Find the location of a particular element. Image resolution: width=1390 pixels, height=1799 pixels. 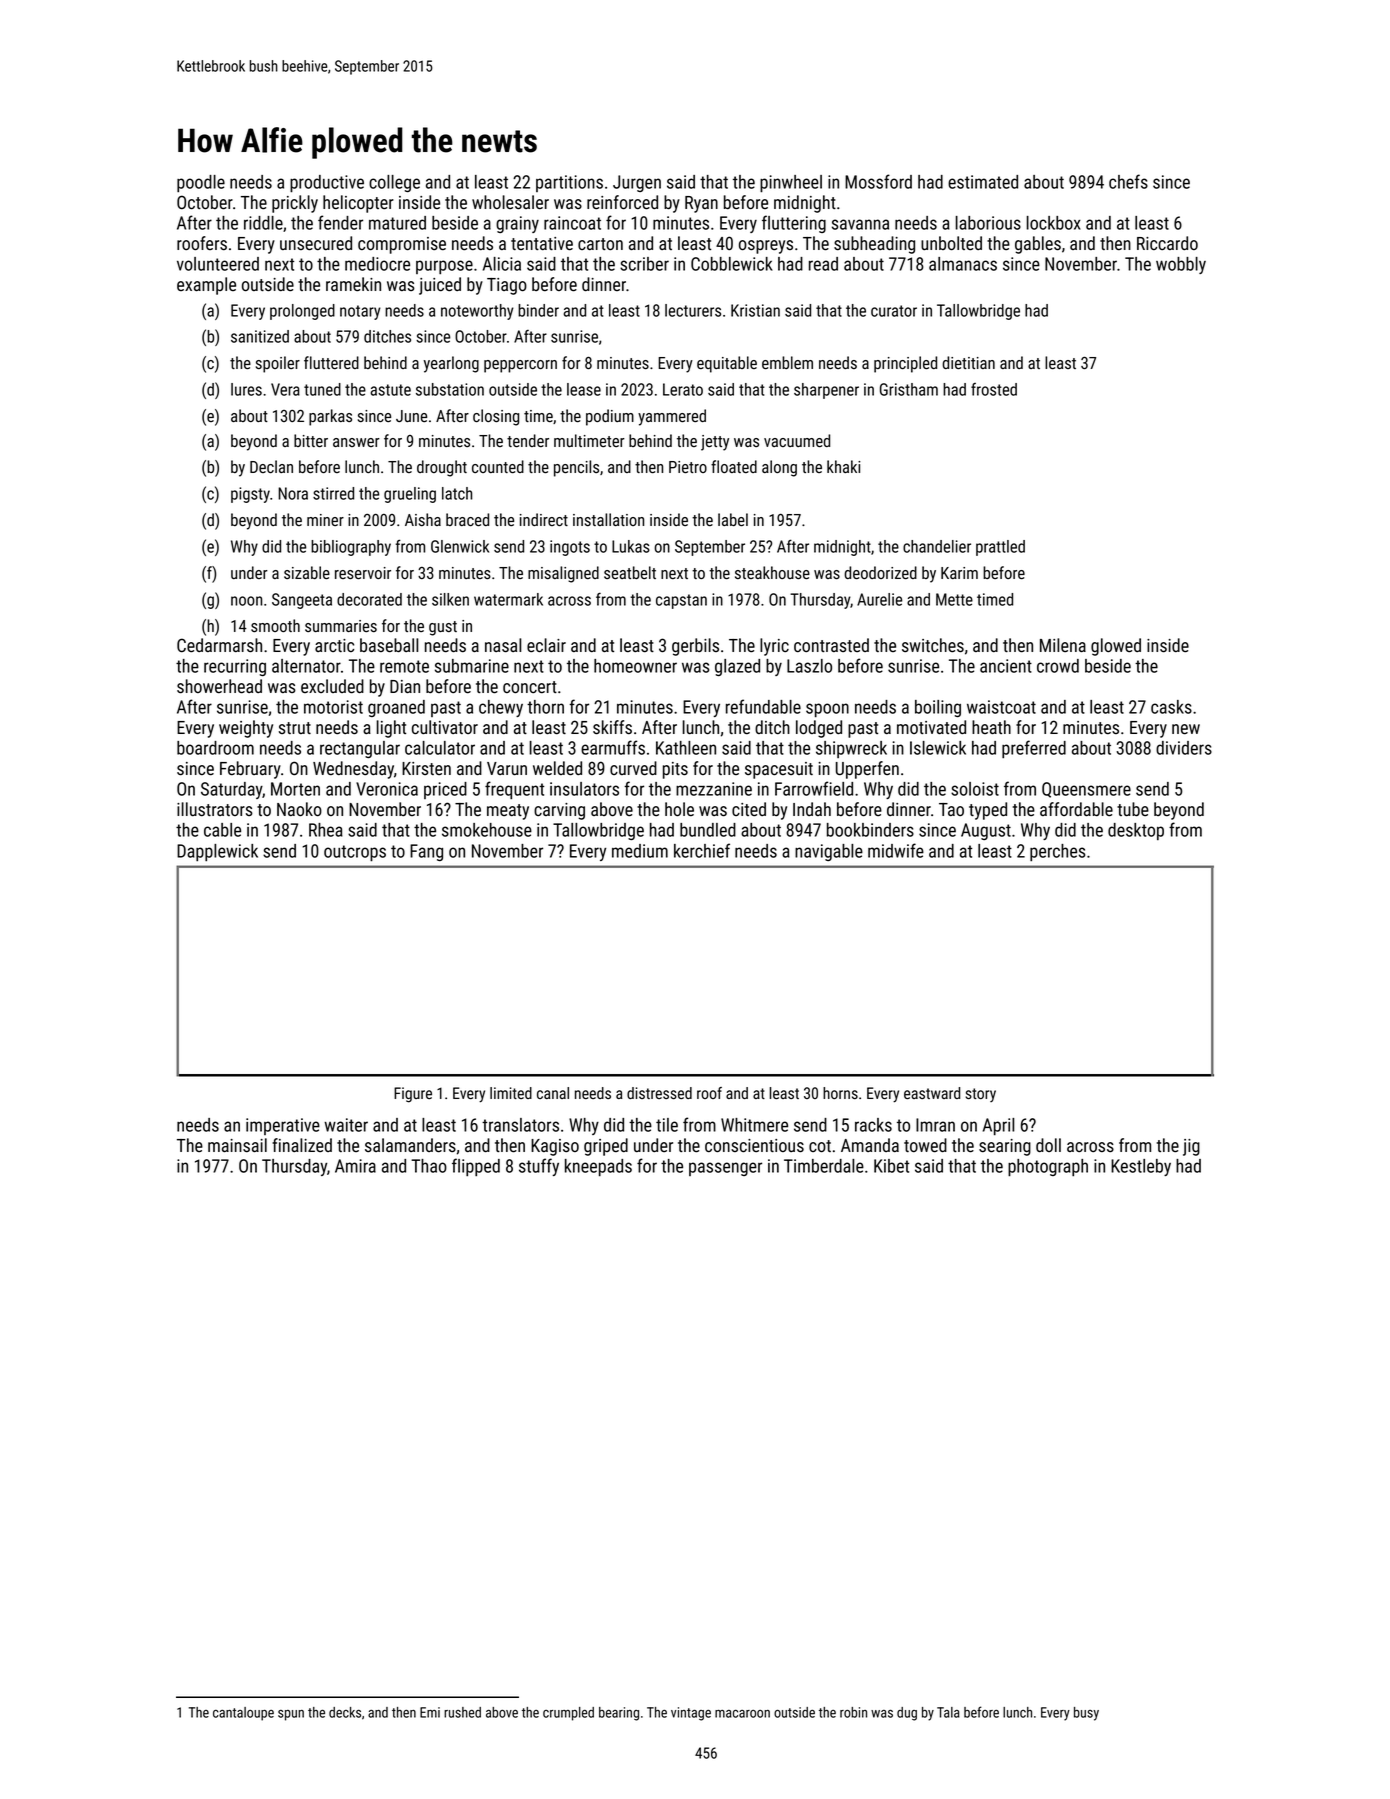

estimated is located at coordinates (983, 182).
